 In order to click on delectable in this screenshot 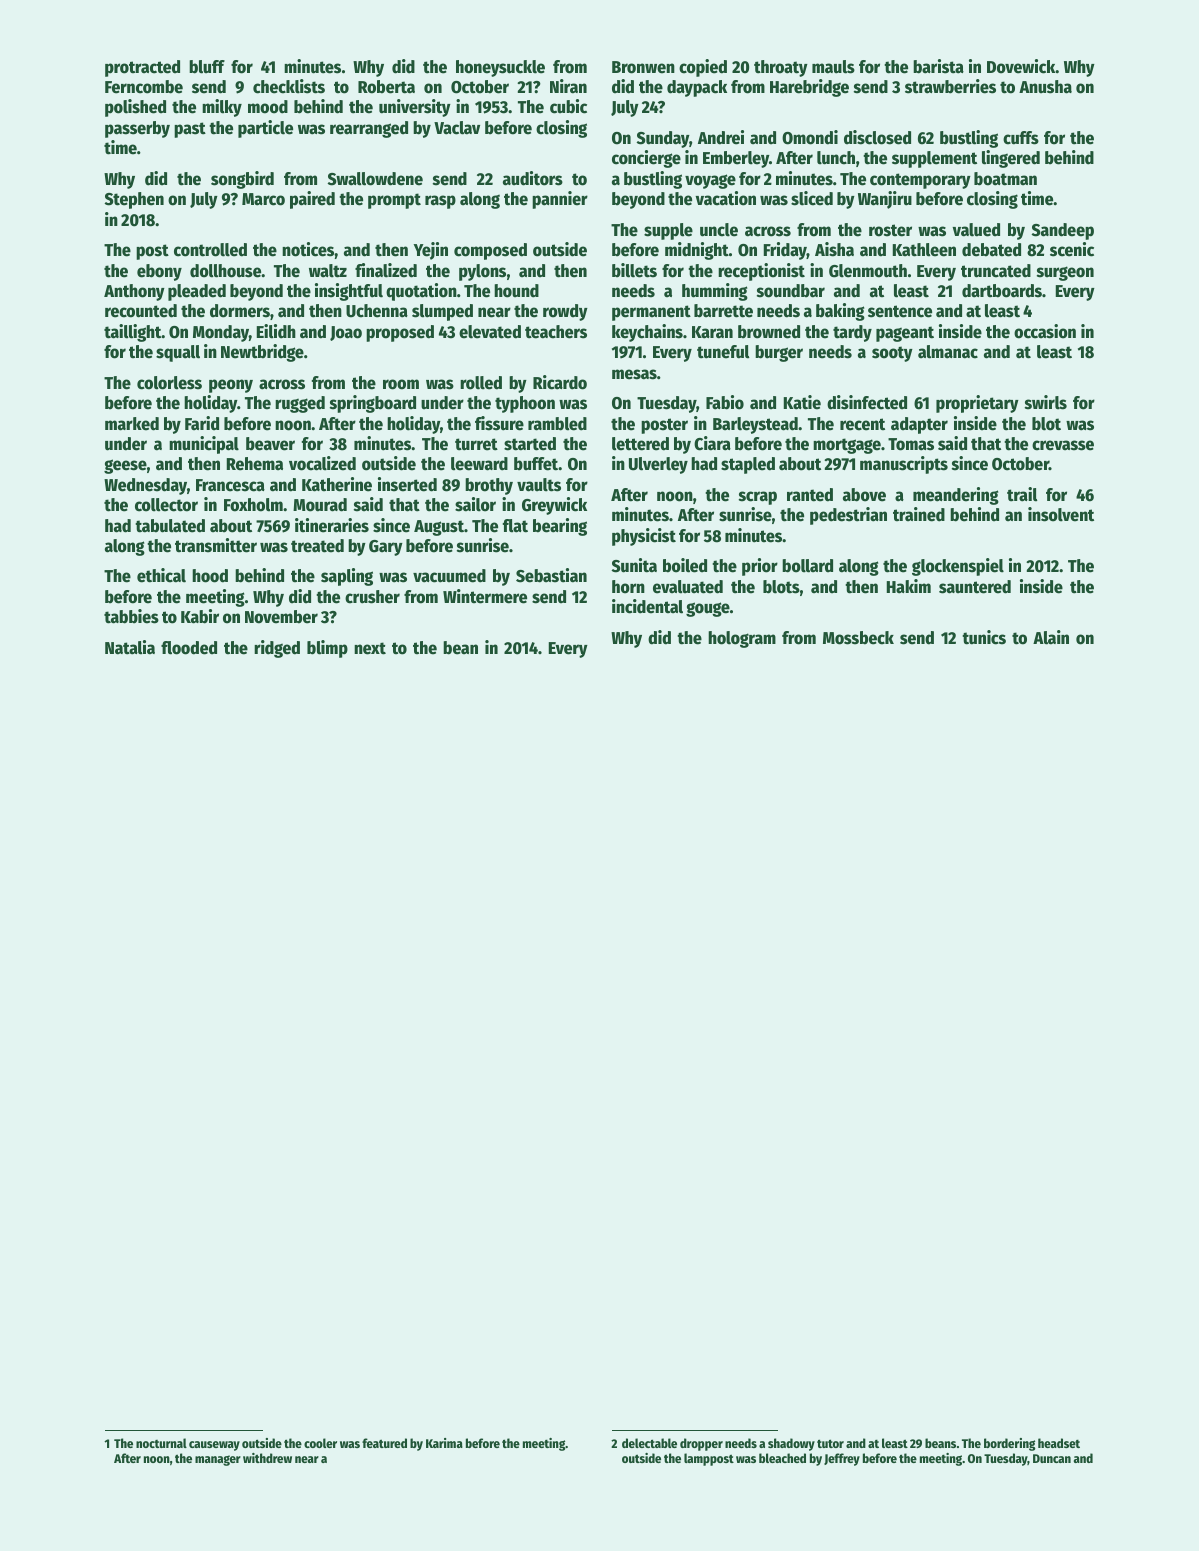, I will do `click(649, 1443)`.
